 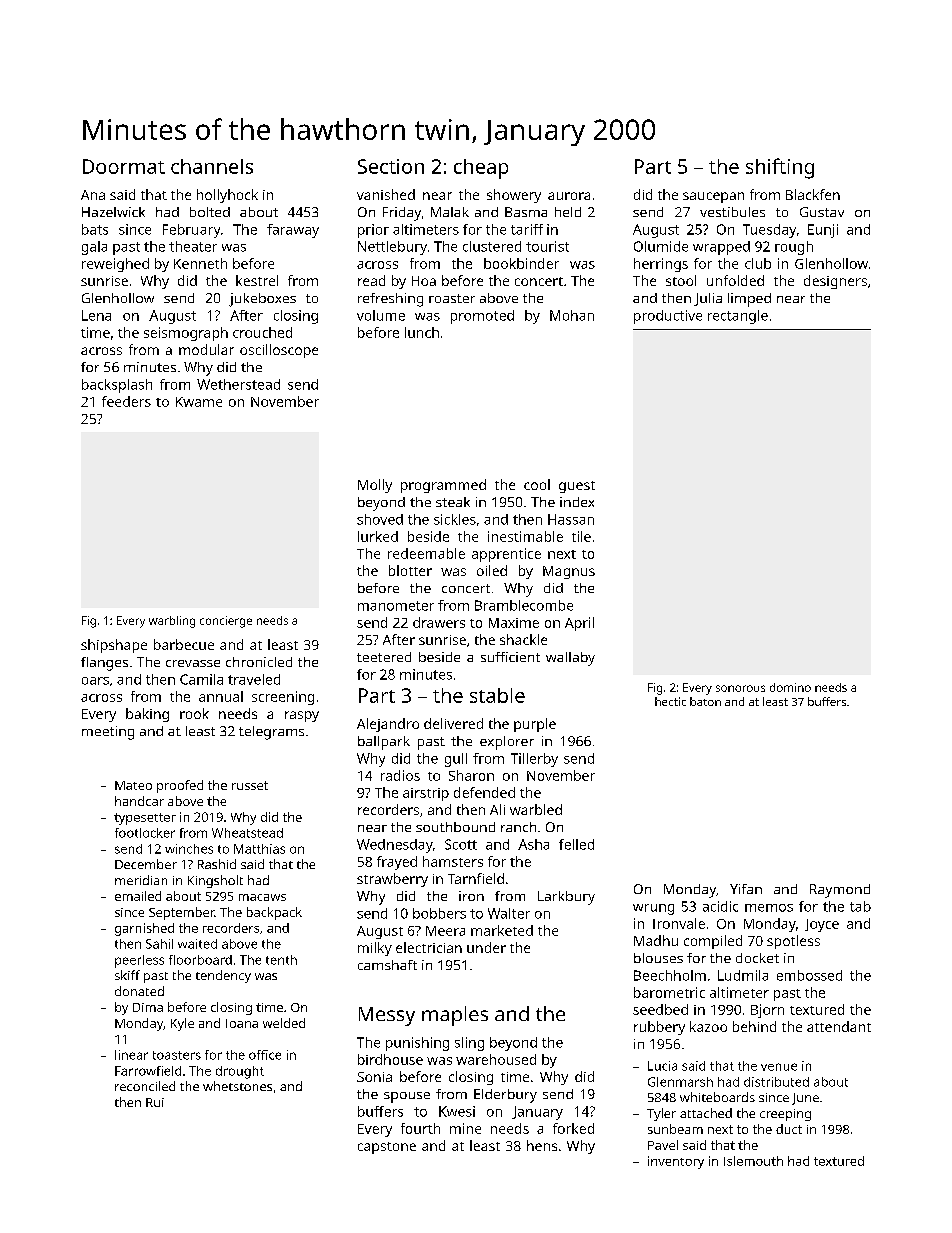 What do you see at coordinates (670, 701) in the screenshot?
I see `hectic` at bounding box center [670, 701].
